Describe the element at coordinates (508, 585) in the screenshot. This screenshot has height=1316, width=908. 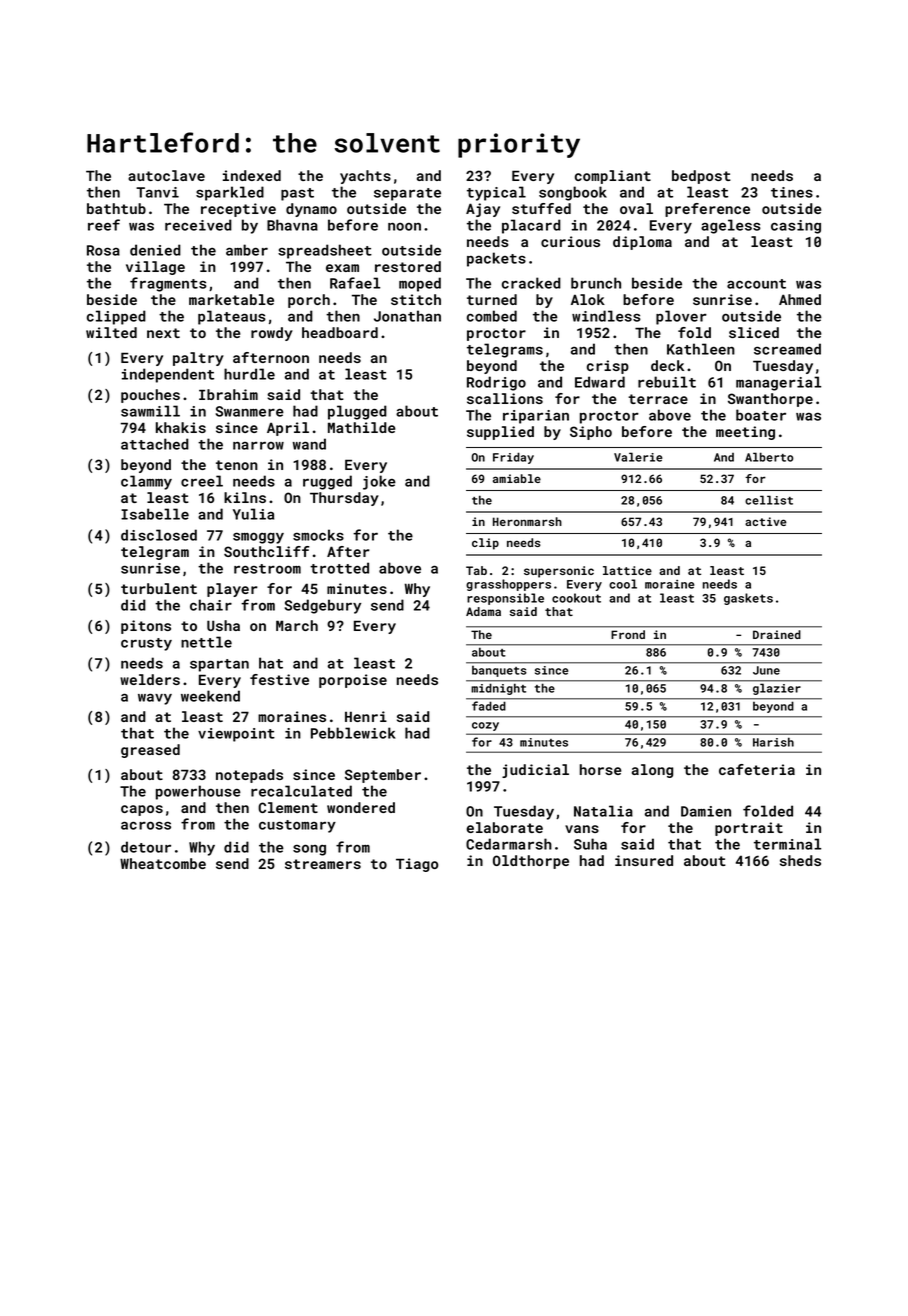
I see `grasshoppers` at that location.
